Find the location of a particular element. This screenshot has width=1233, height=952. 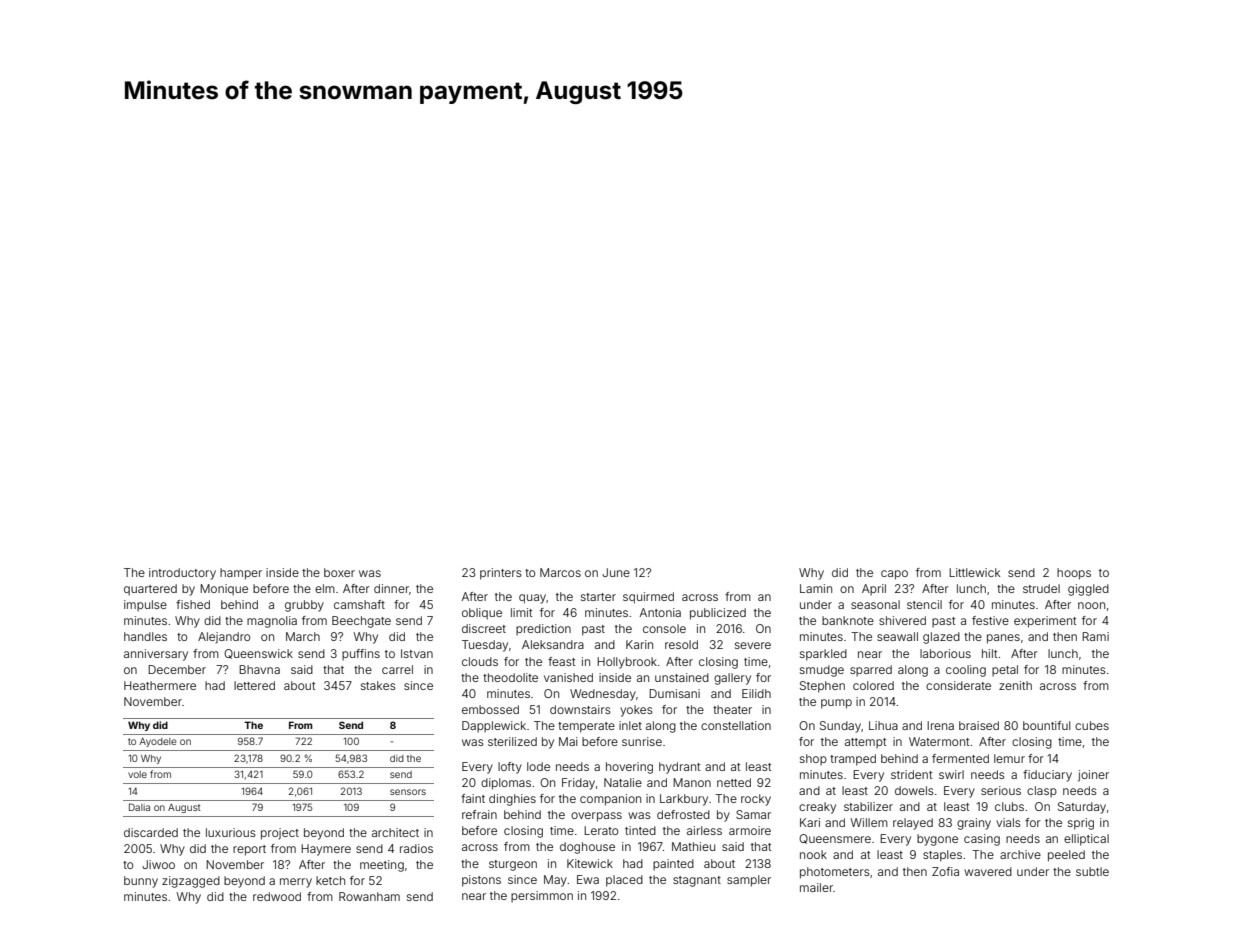

seawall is located at coordinates (897, 636).
